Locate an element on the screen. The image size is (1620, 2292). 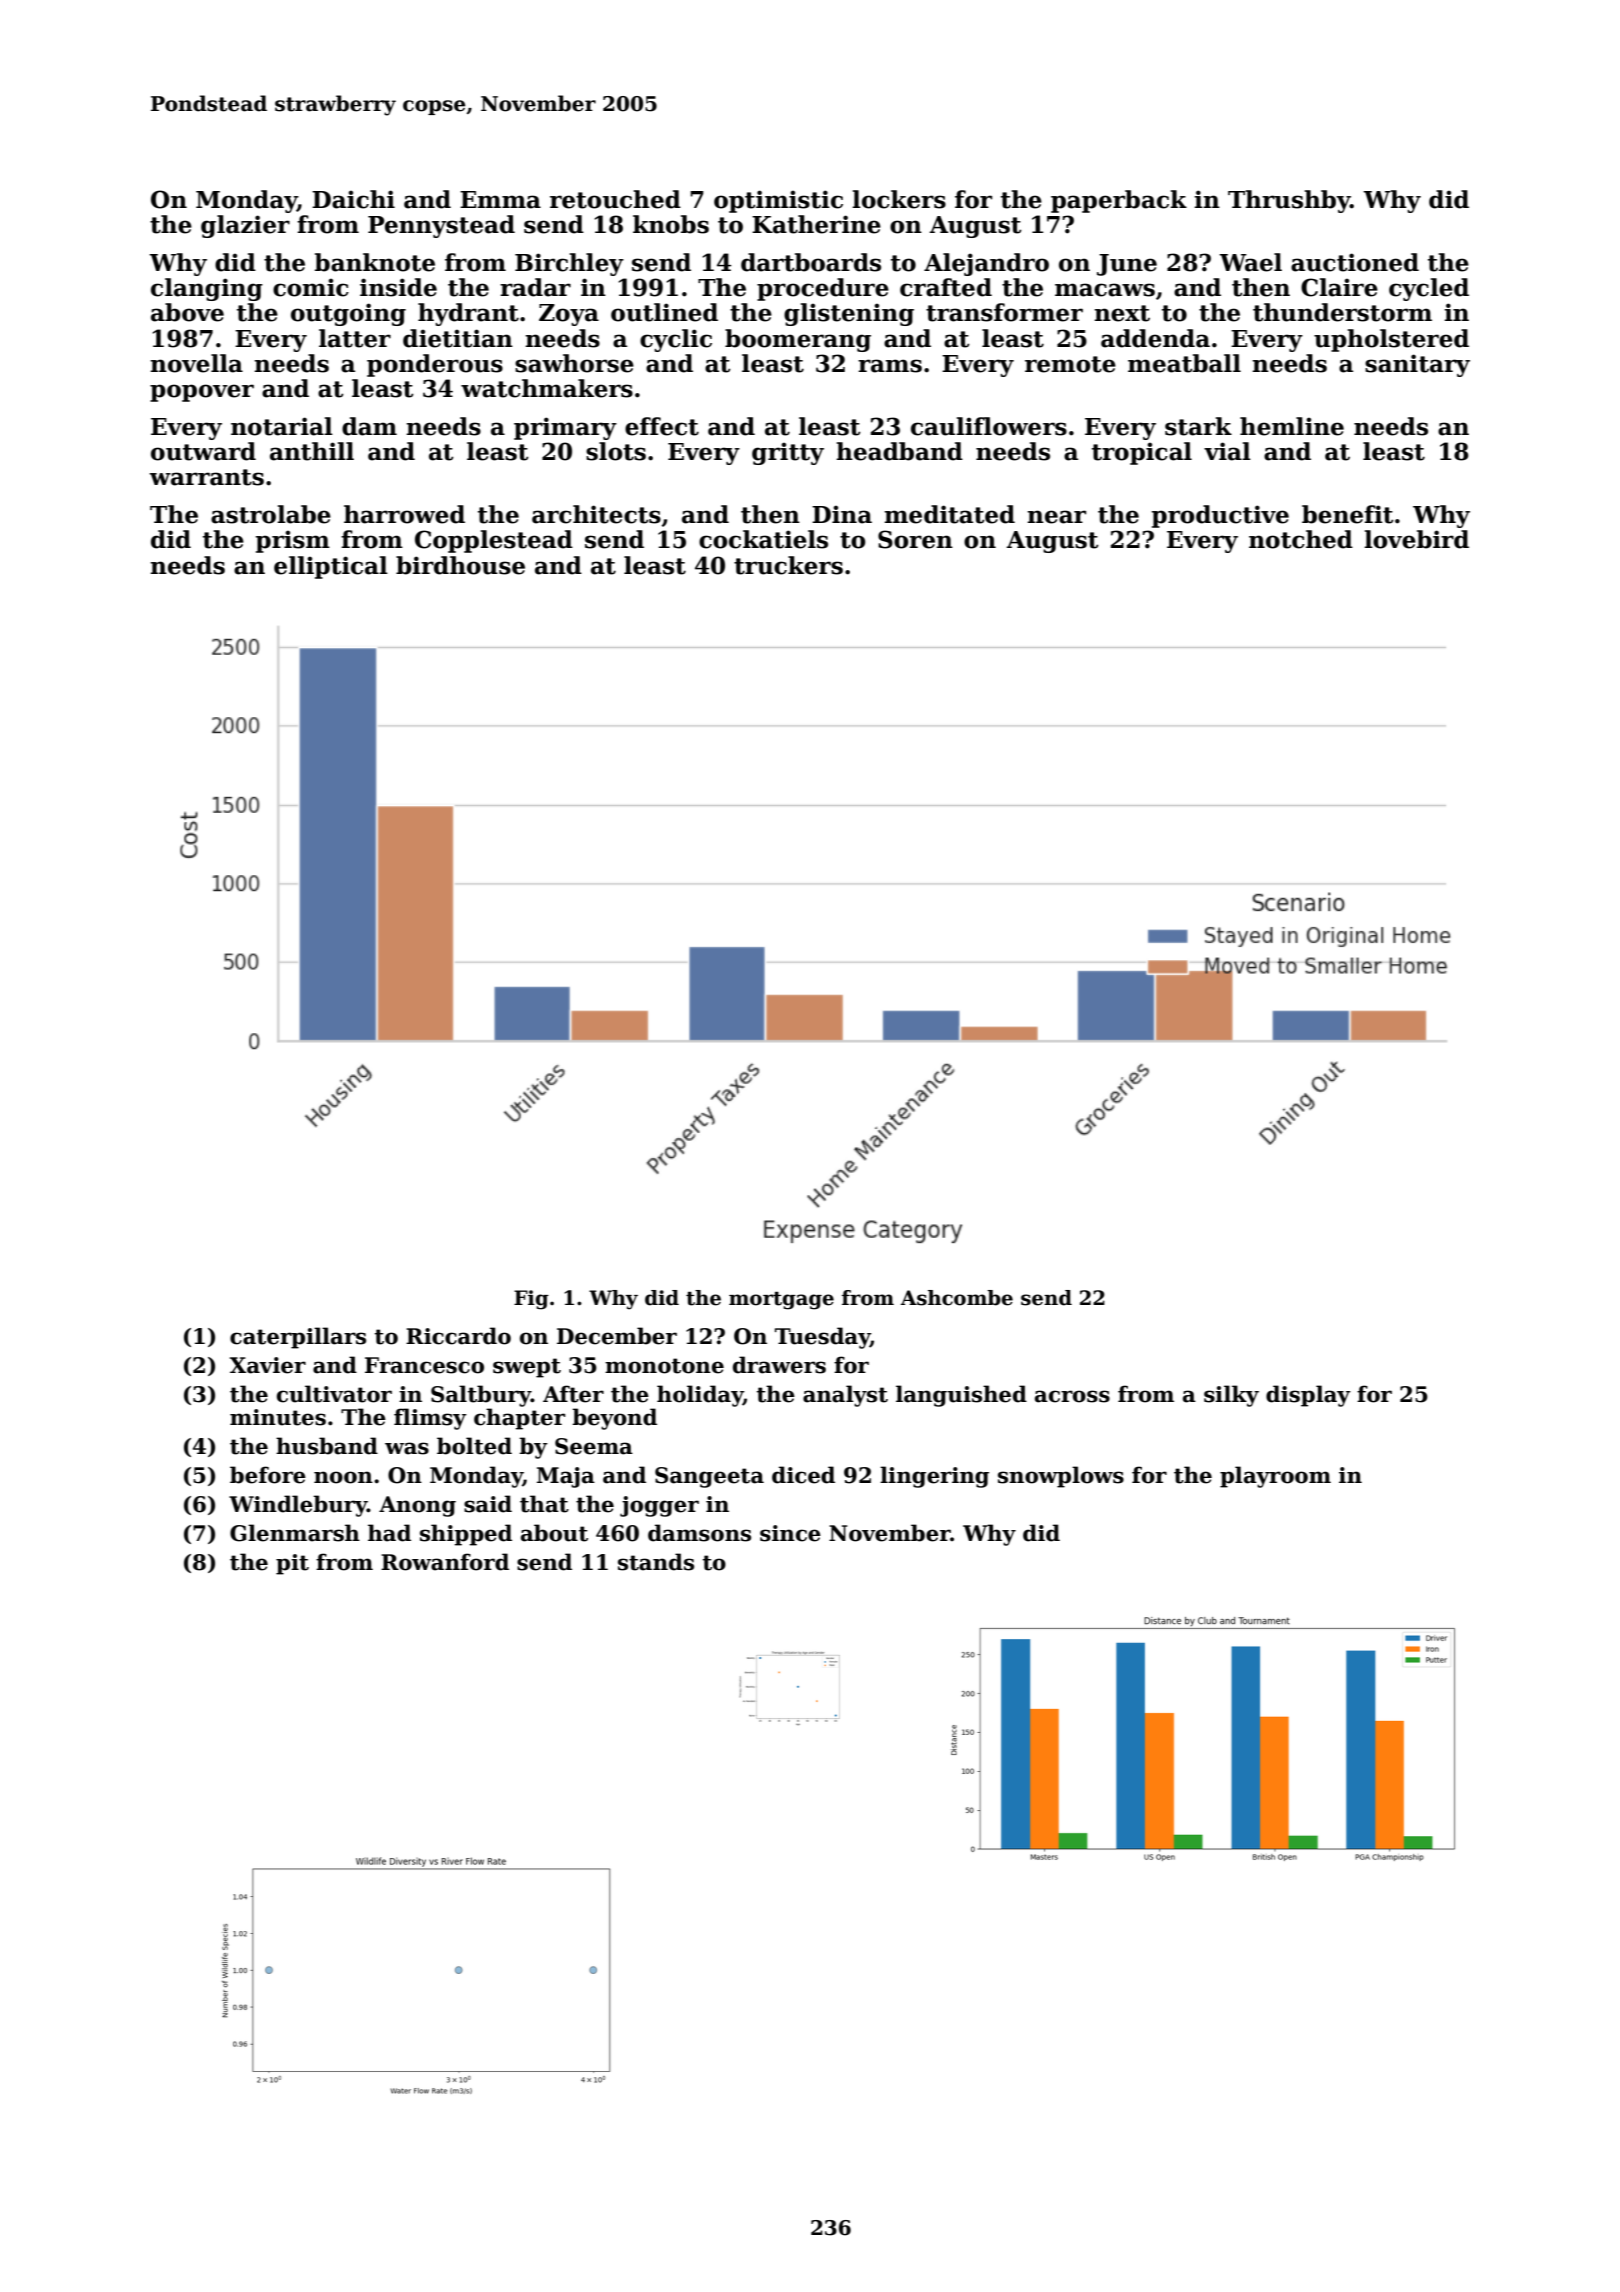
elliptical is located at coordinates (331, 567).
